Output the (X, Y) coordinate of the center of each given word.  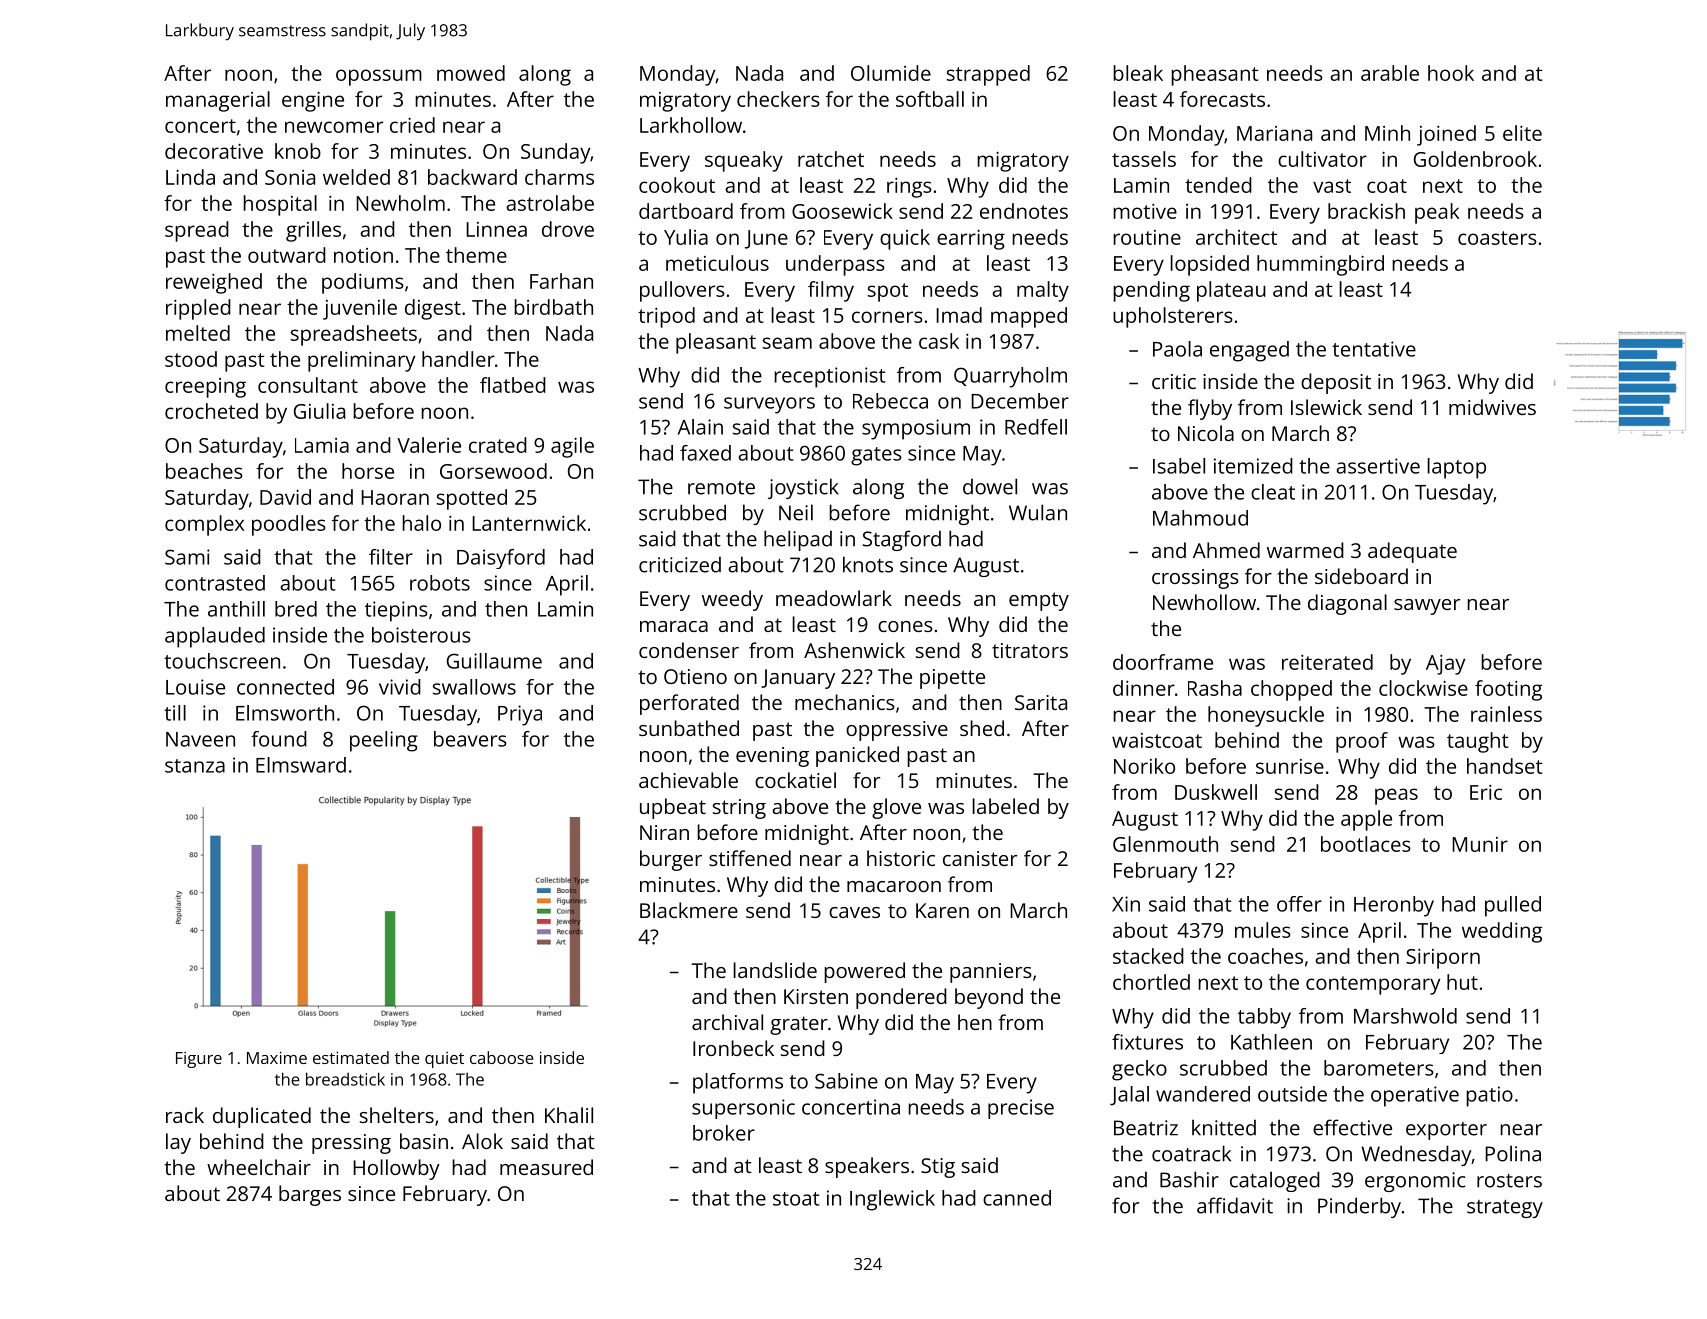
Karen (942, 910)
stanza (195, 766)
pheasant (1215, 75)
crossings (1195, 579)
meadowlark (834, 598)
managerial (218, 101)
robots (440, 583)
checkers (778, 99)
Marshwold (1405, 1016)
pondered (901, 998)
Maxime (277, 1057)
